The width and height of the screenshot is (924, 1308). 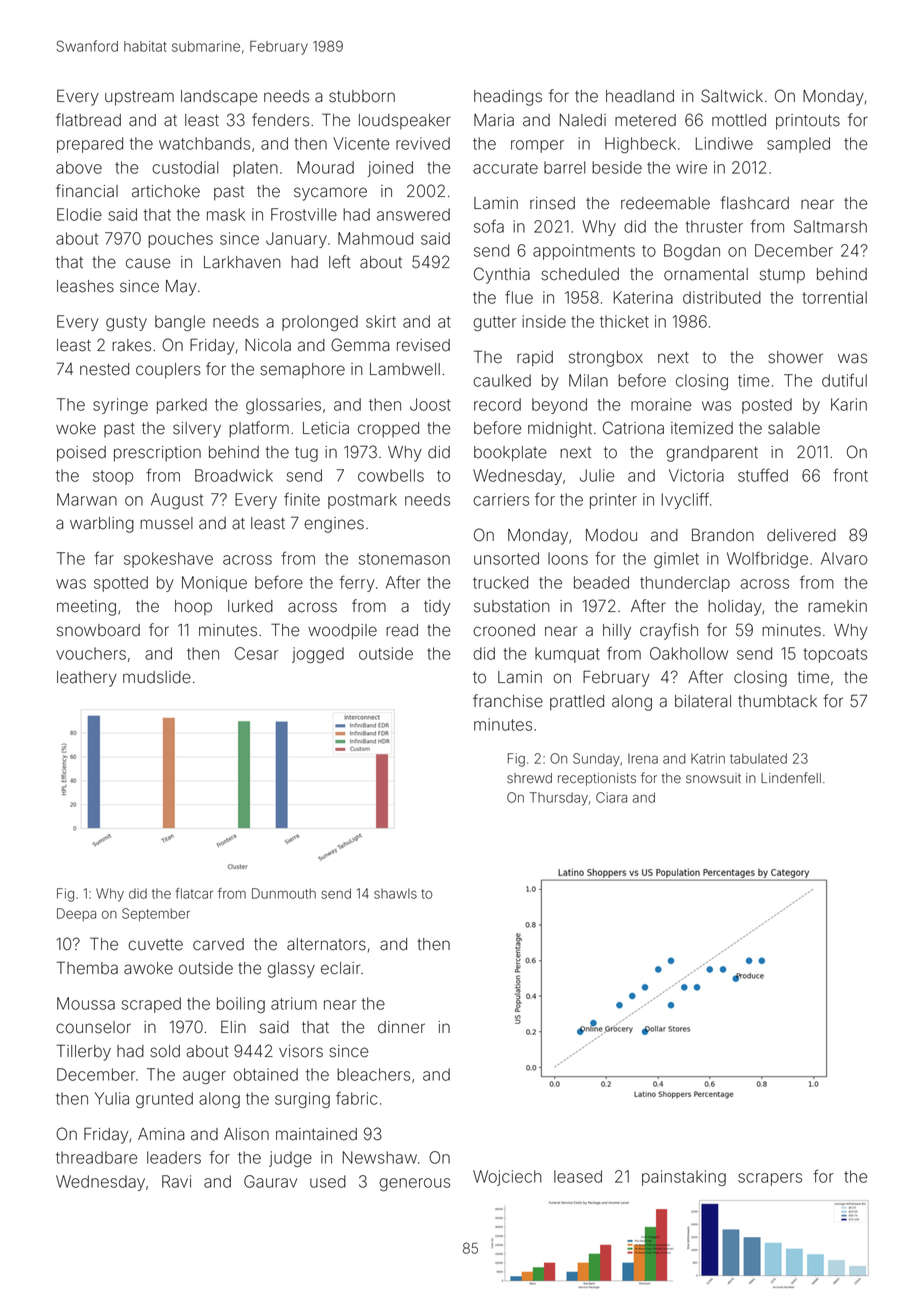 I want to click on leathery, so click(x=87, y=679).
